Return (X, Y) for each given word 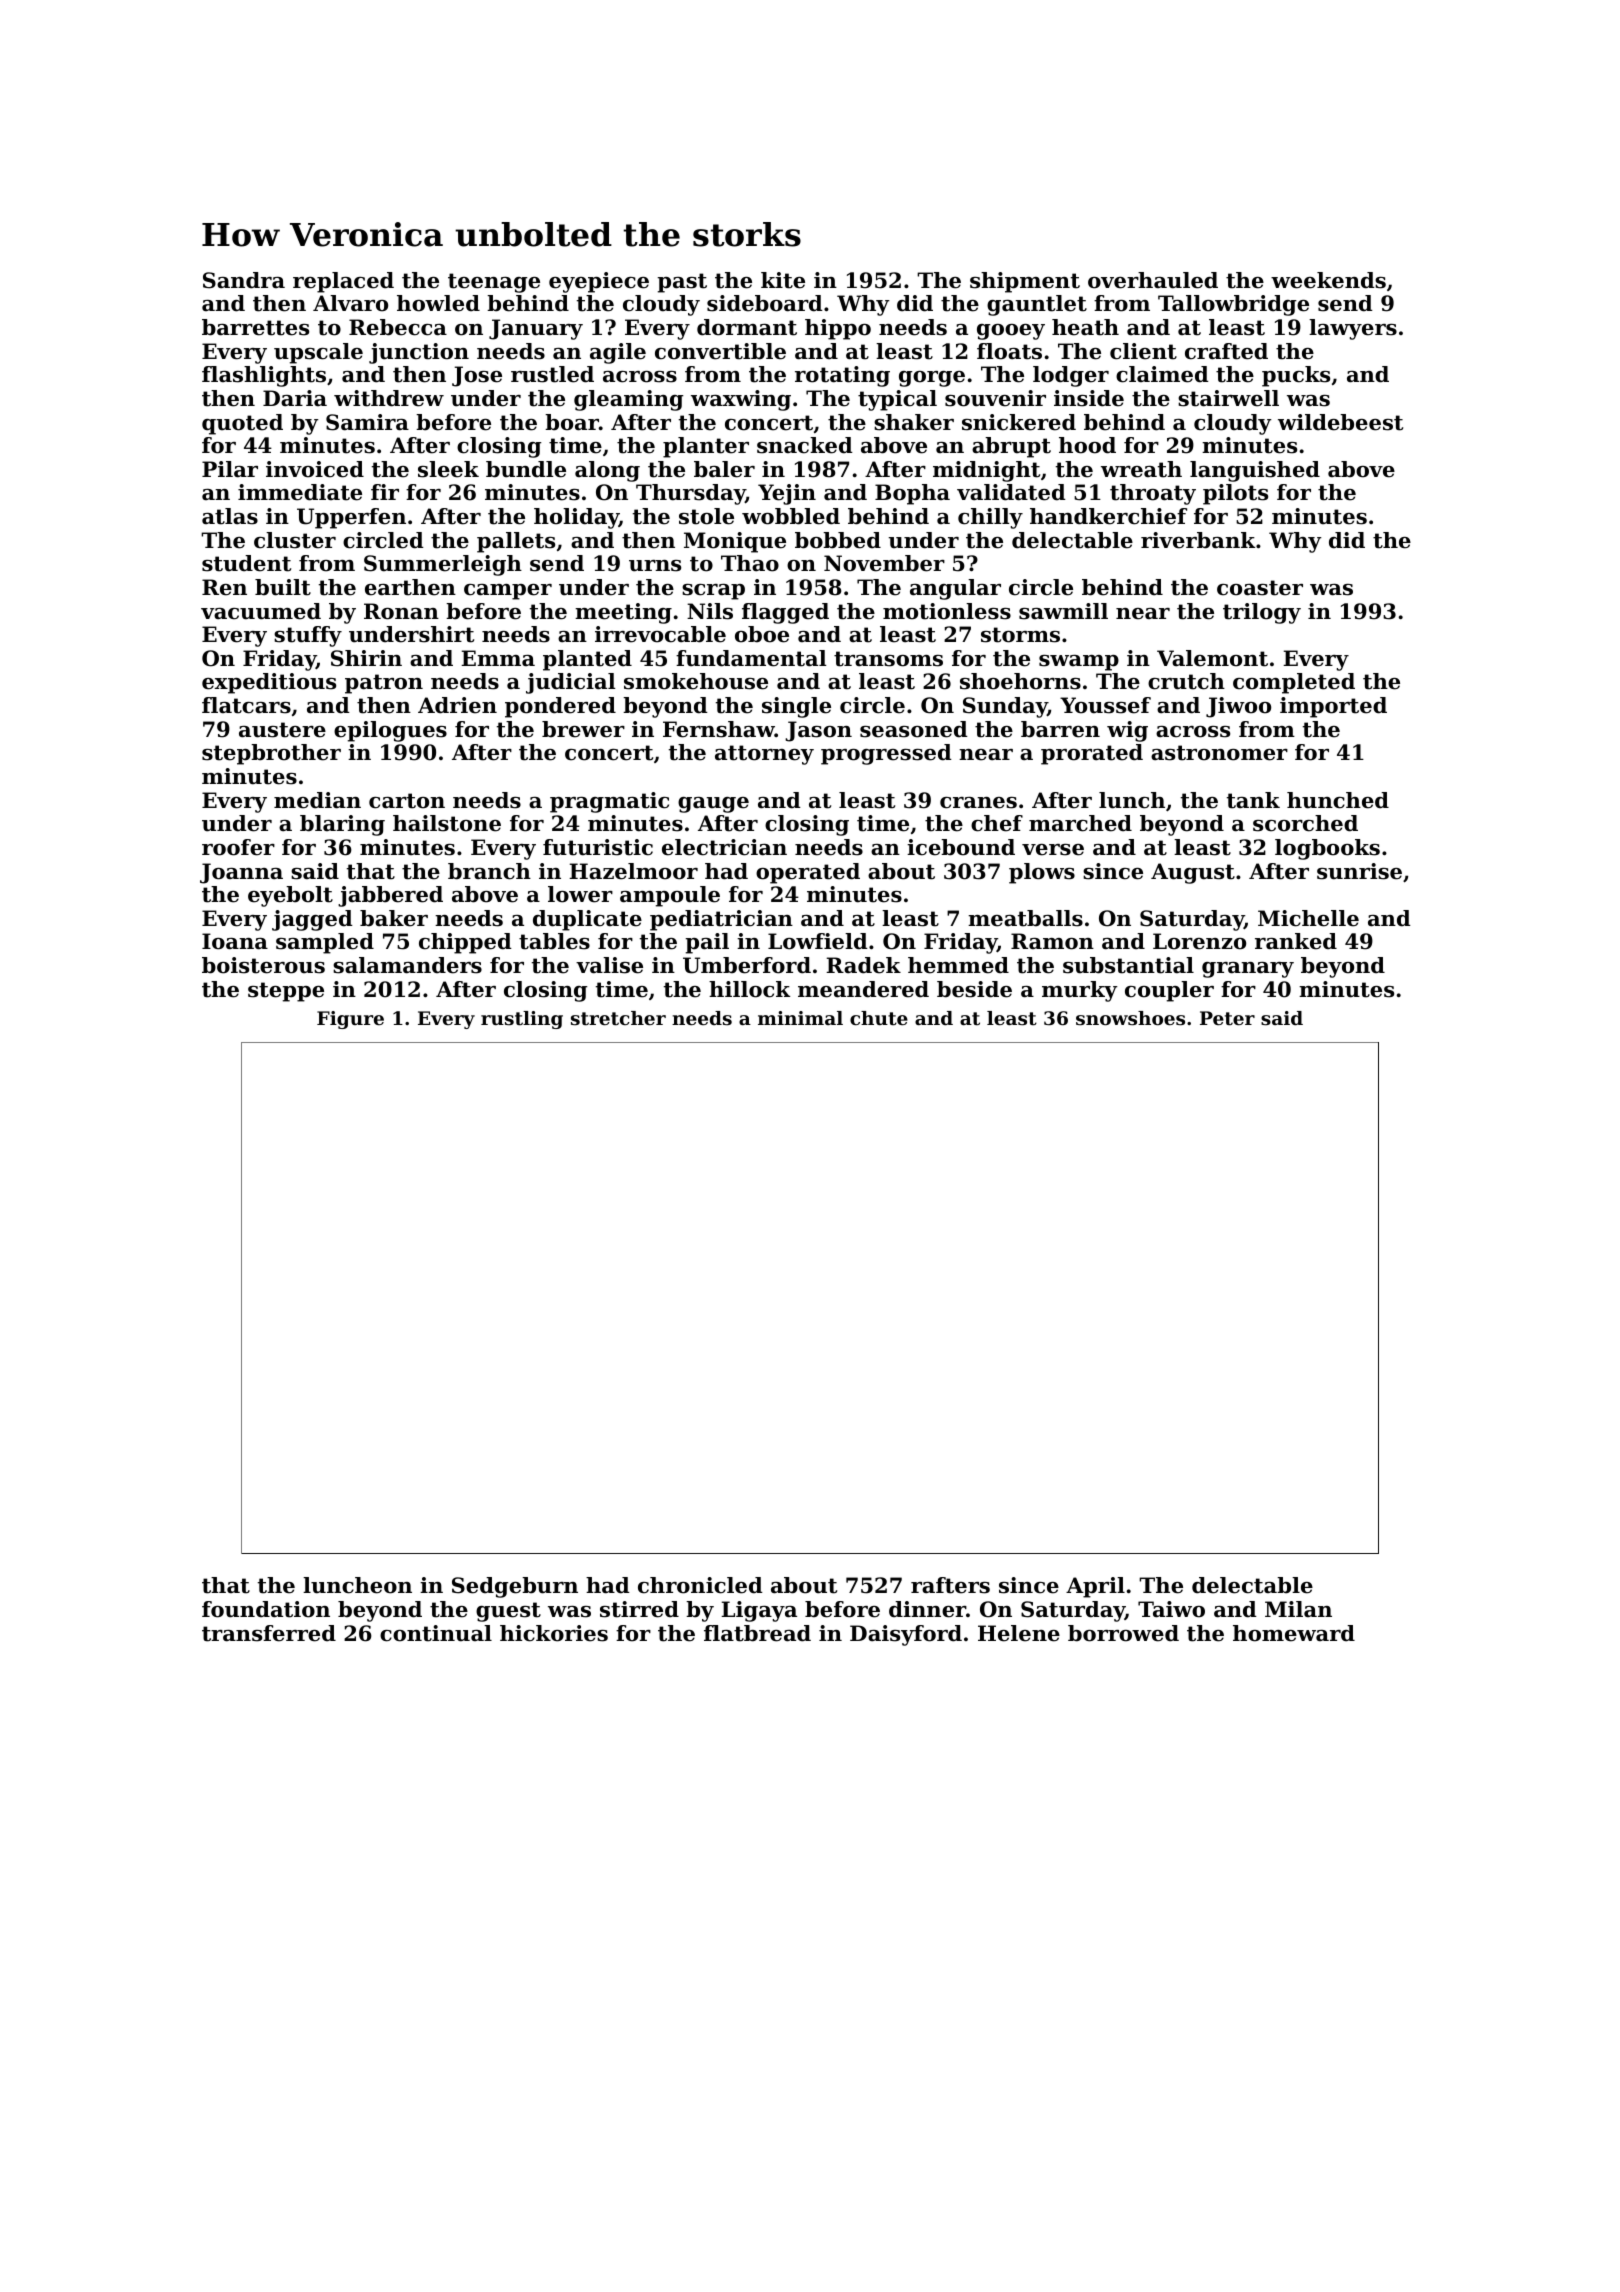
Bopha (912, 494)
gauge (713, 805)
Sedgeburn (515, 1587)
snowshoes (1130, 1018)
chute (879, 1018)
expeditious (269, 683)
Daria (295, 398)
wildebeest (1340, 422)
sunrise (1359, 871)
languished (1255, 471)
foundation (266, 1609)
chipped (465, 943)
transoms (888, 659)
